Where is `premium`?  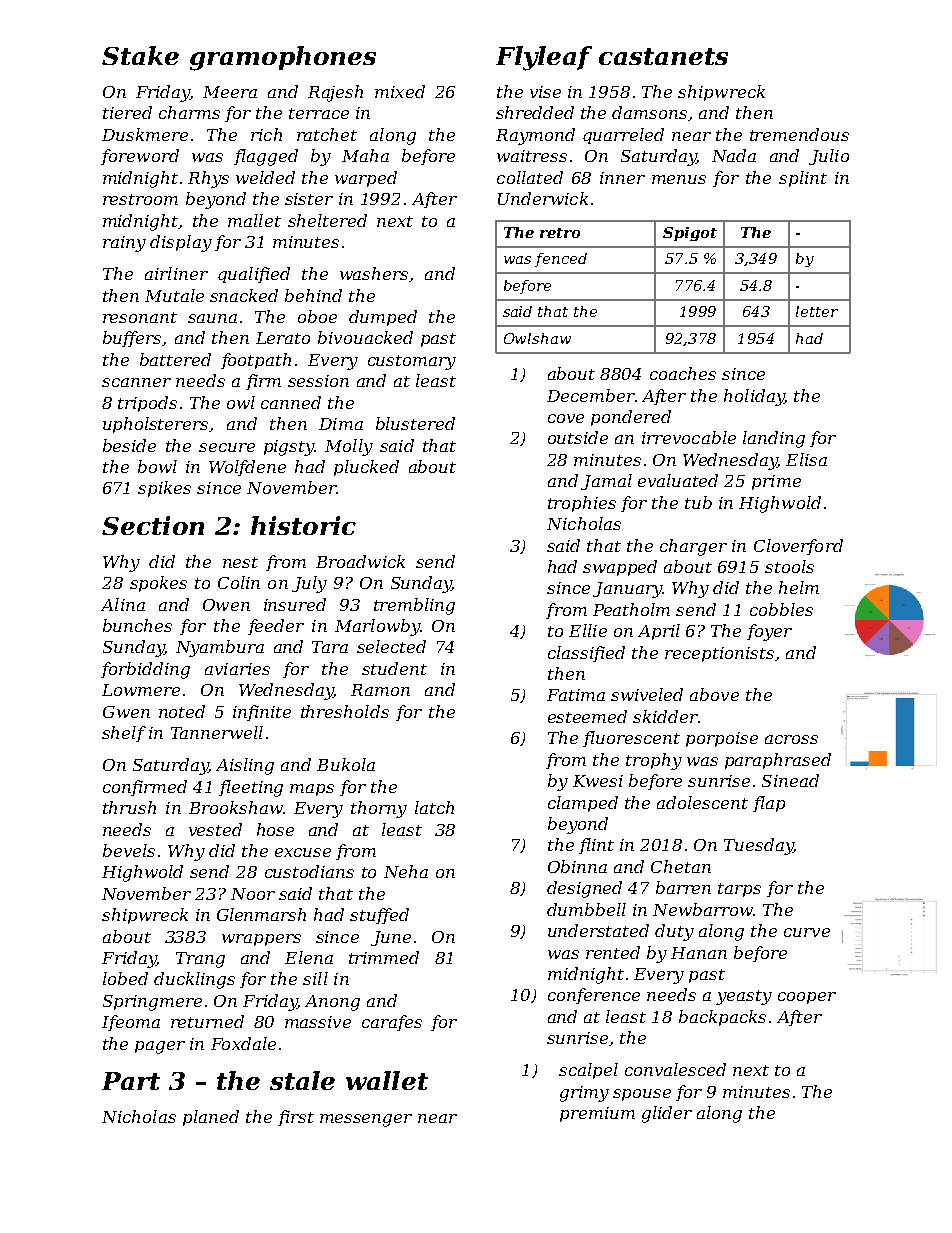 premium is located at coordinates (597, 1114).
